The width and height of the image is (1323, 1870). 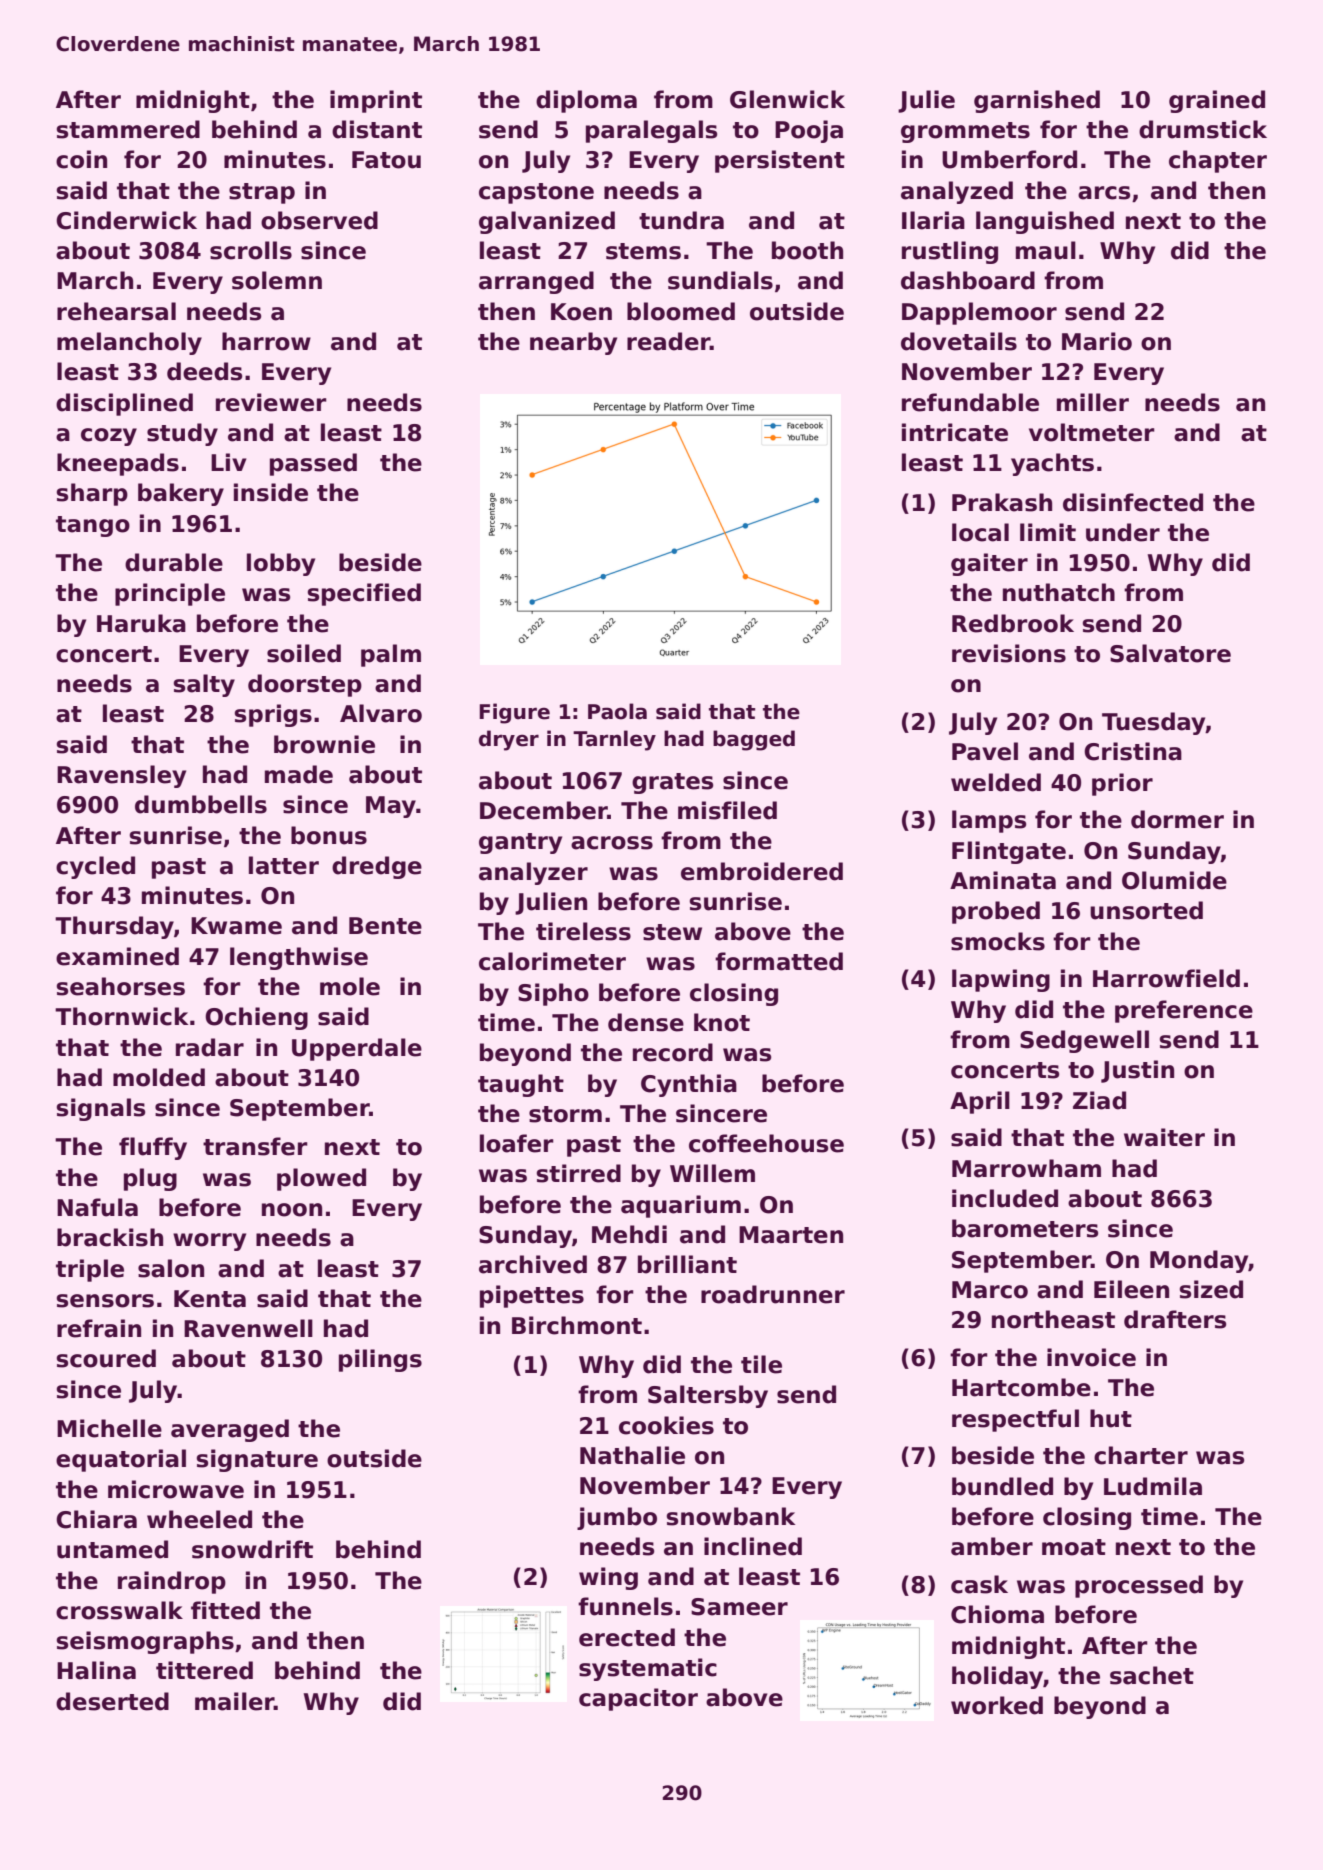 What do you see at coordinates (532, 1296) in the image?
I see `pipettes` at bounding box center [532, 1296].
